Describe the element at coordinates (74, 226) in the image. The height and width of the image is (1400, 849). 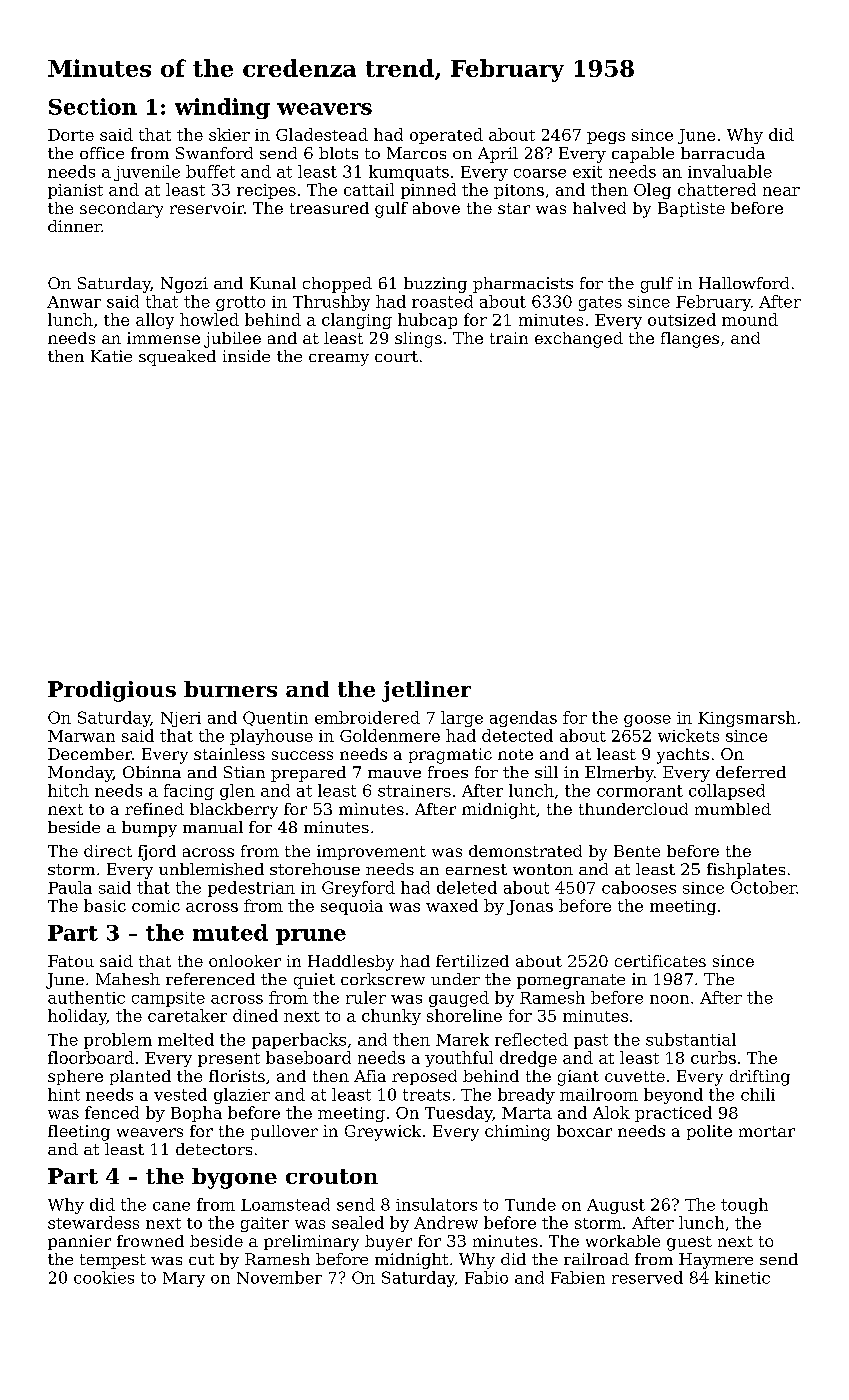
I see `dinner` at that location.
